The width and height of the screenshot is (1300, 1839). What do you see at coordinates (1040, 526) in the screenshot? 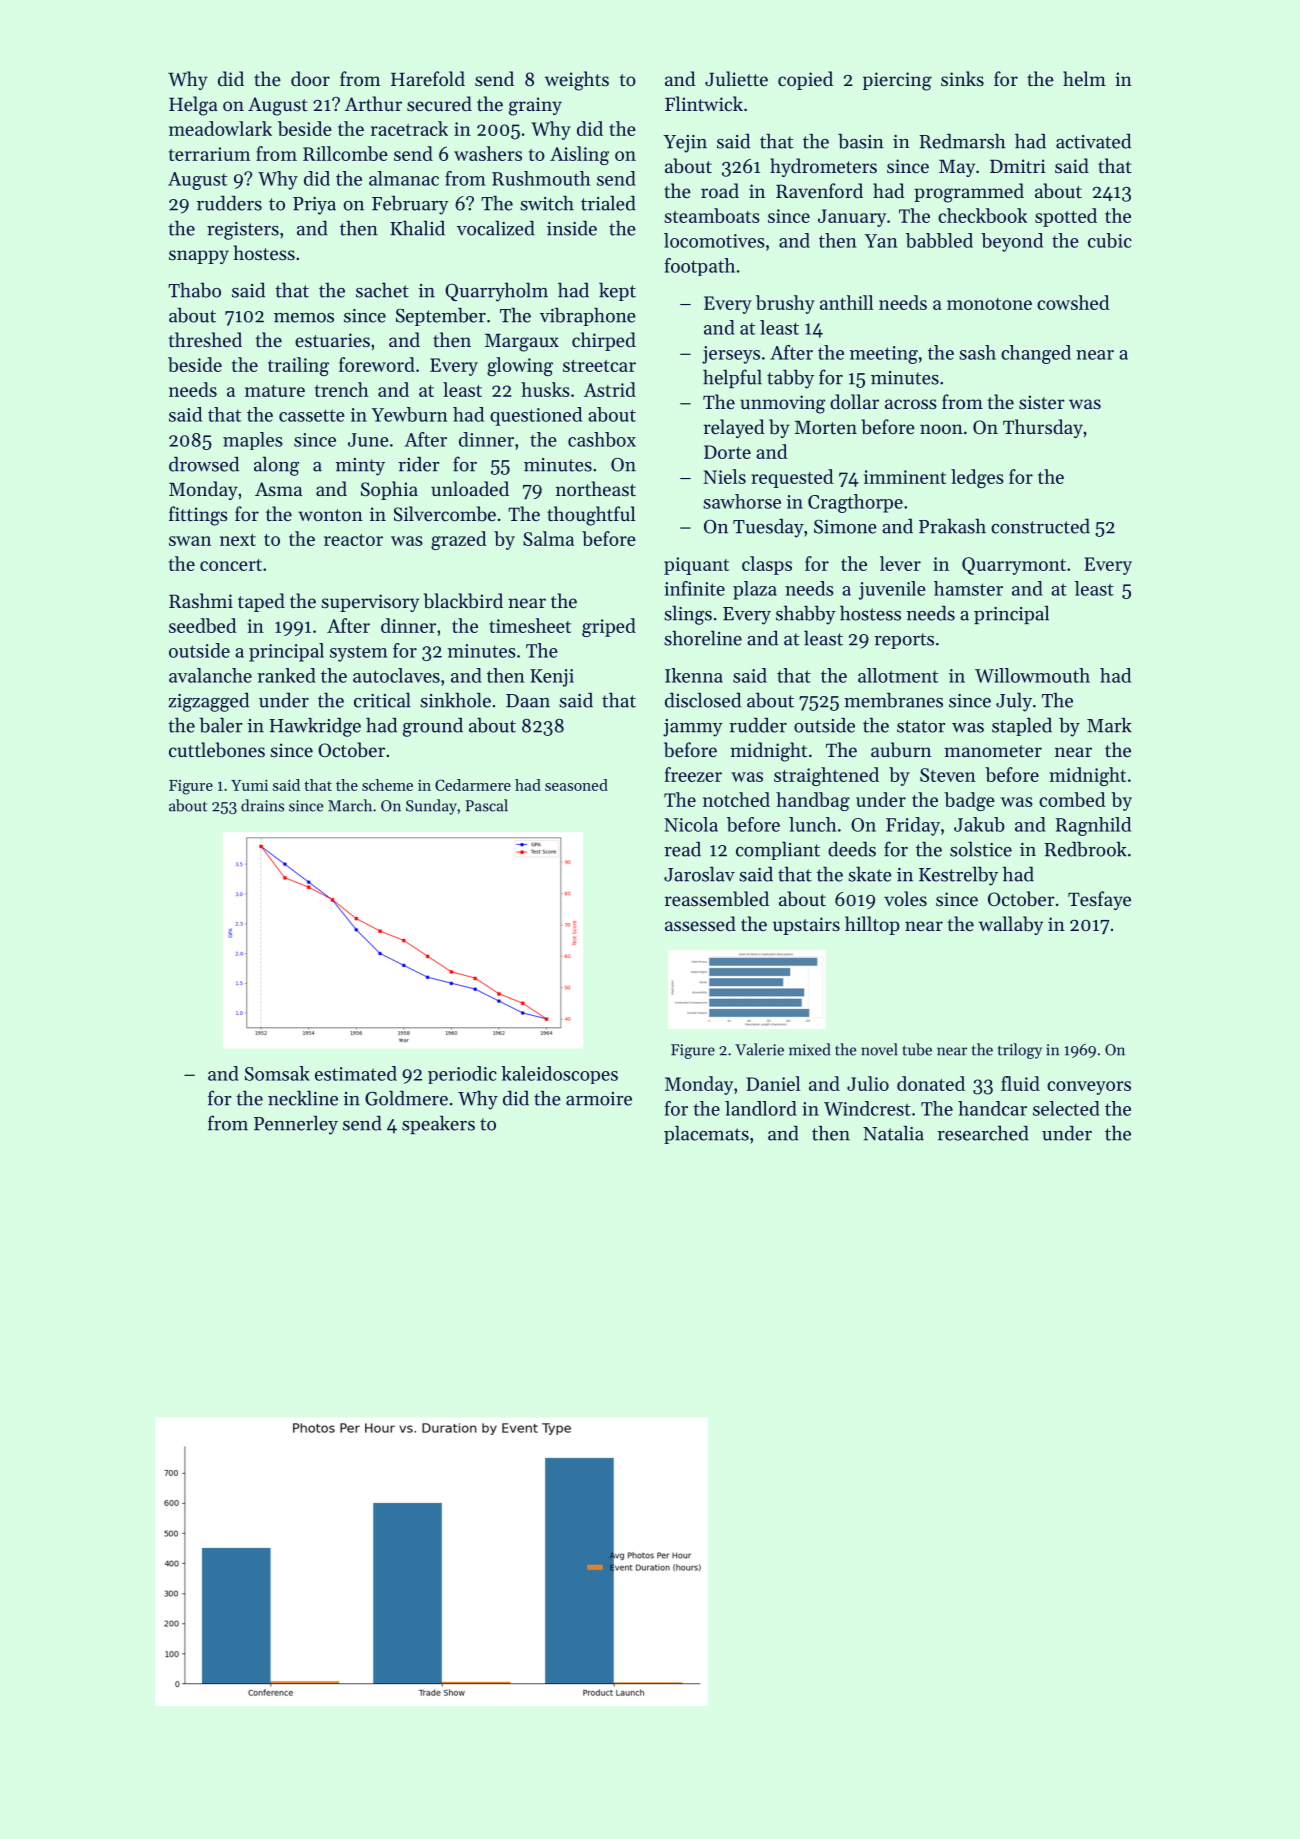
I see `constructed` at bounding box center [1040, 526].
